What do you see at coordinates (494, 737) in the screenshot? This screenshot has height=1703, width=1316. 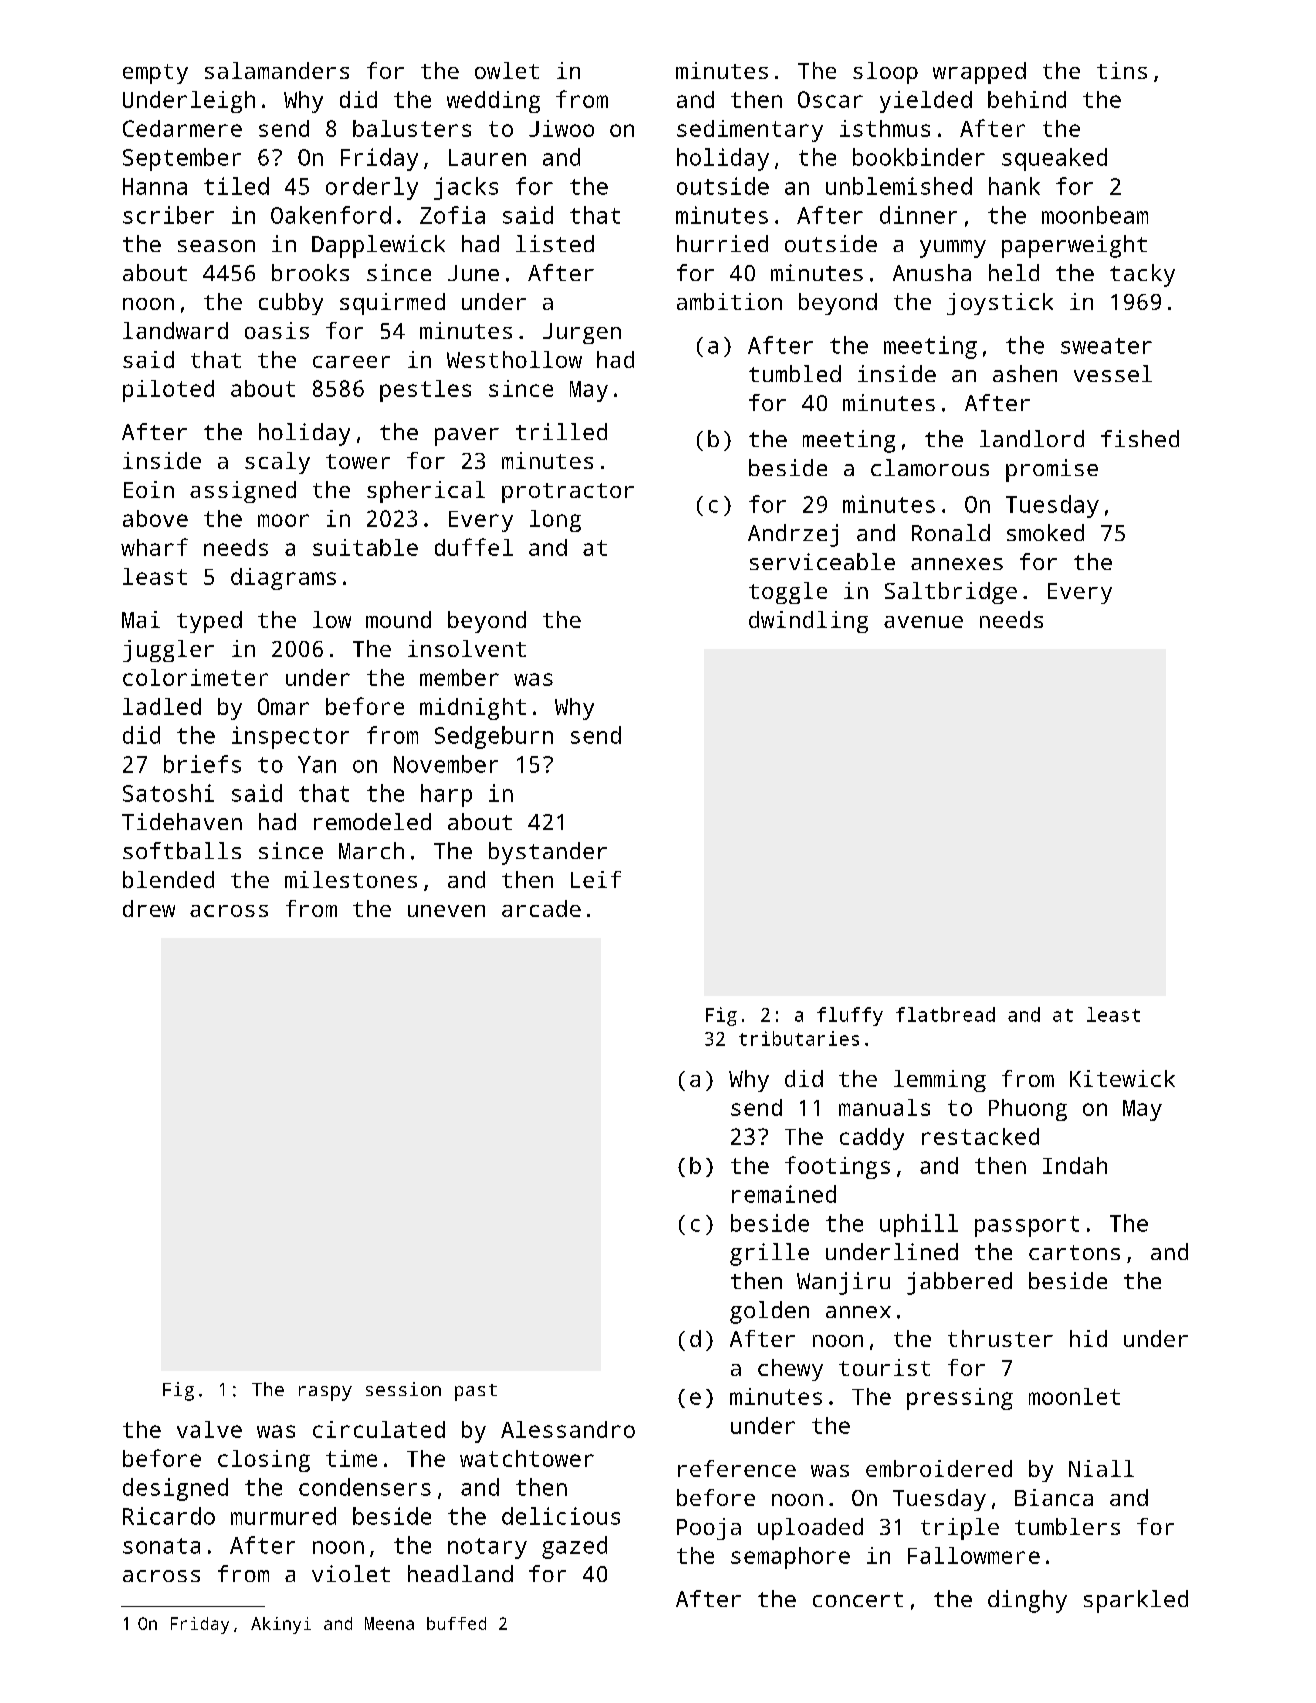 I see `Sedgeburn` at bounding box center [494, 737].
